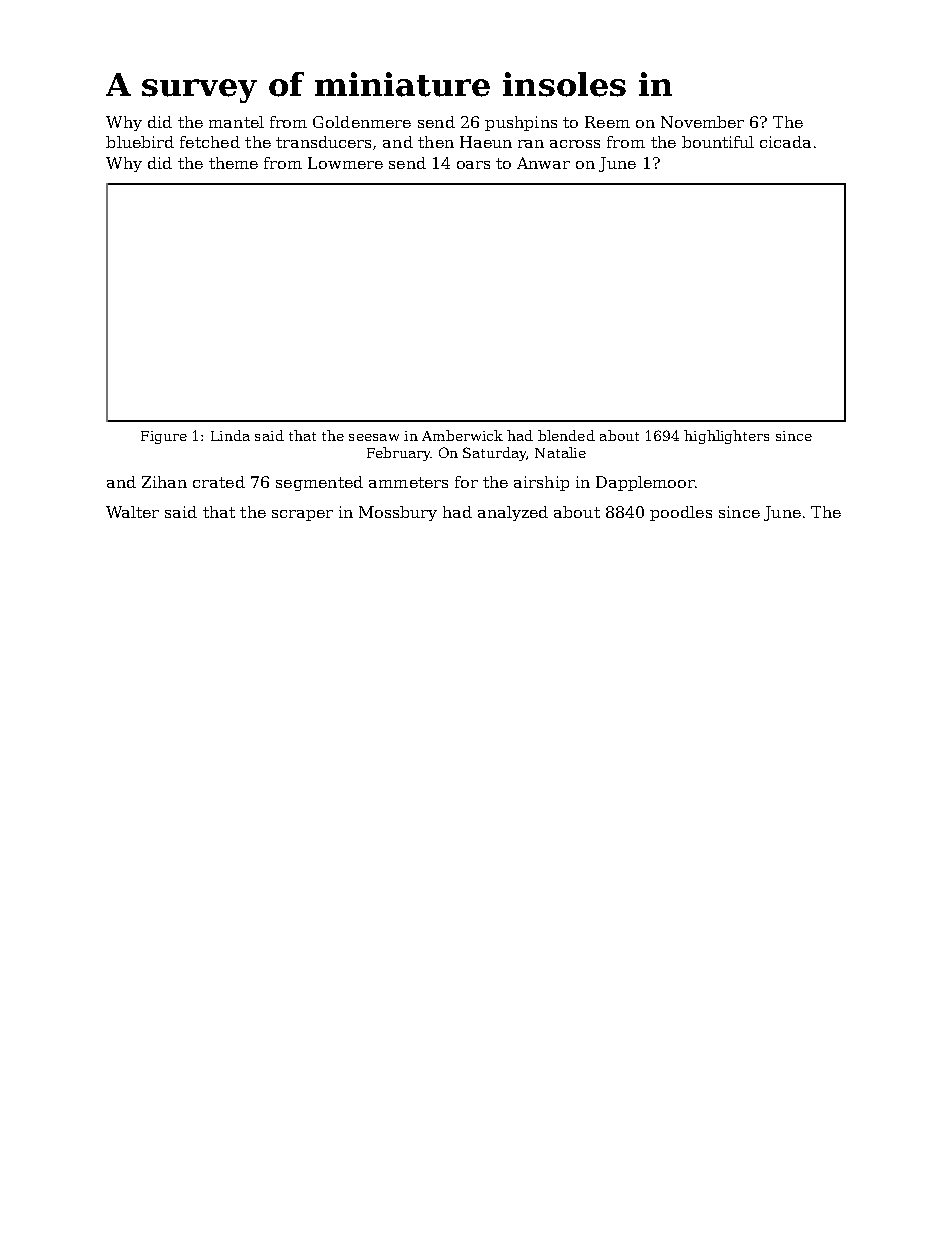 Image resolution: width=952 pixels, height=1233 pixels. What do you see at coordinates (164, 482) in the document?
I see `Zihan` at bounding box center [164, 482].
